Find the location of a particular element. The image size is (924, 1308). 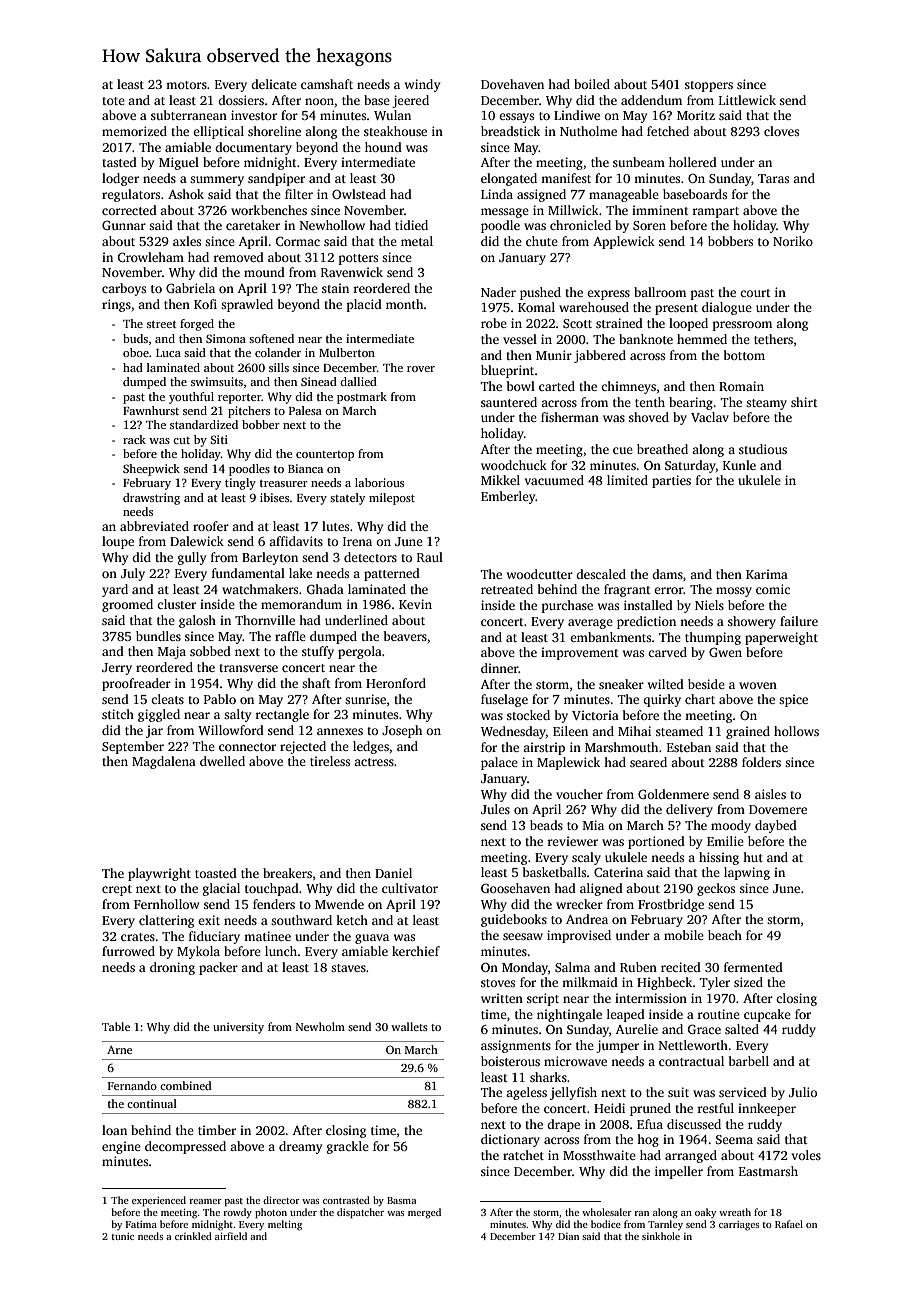

cloves is located at coordinates (781, 131).
